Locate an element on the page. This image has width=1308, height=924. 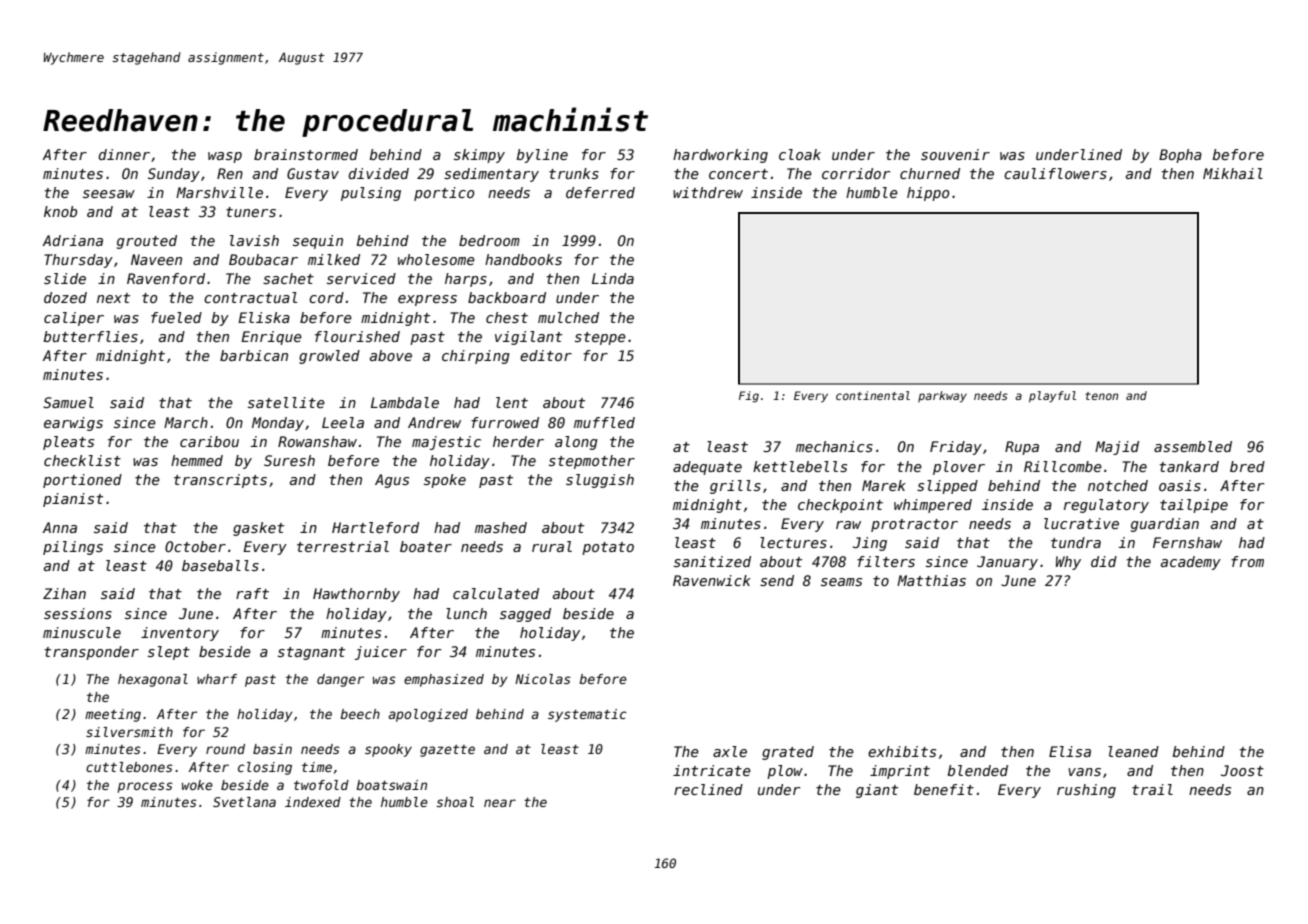
near is located at coordinates (500, 803).
